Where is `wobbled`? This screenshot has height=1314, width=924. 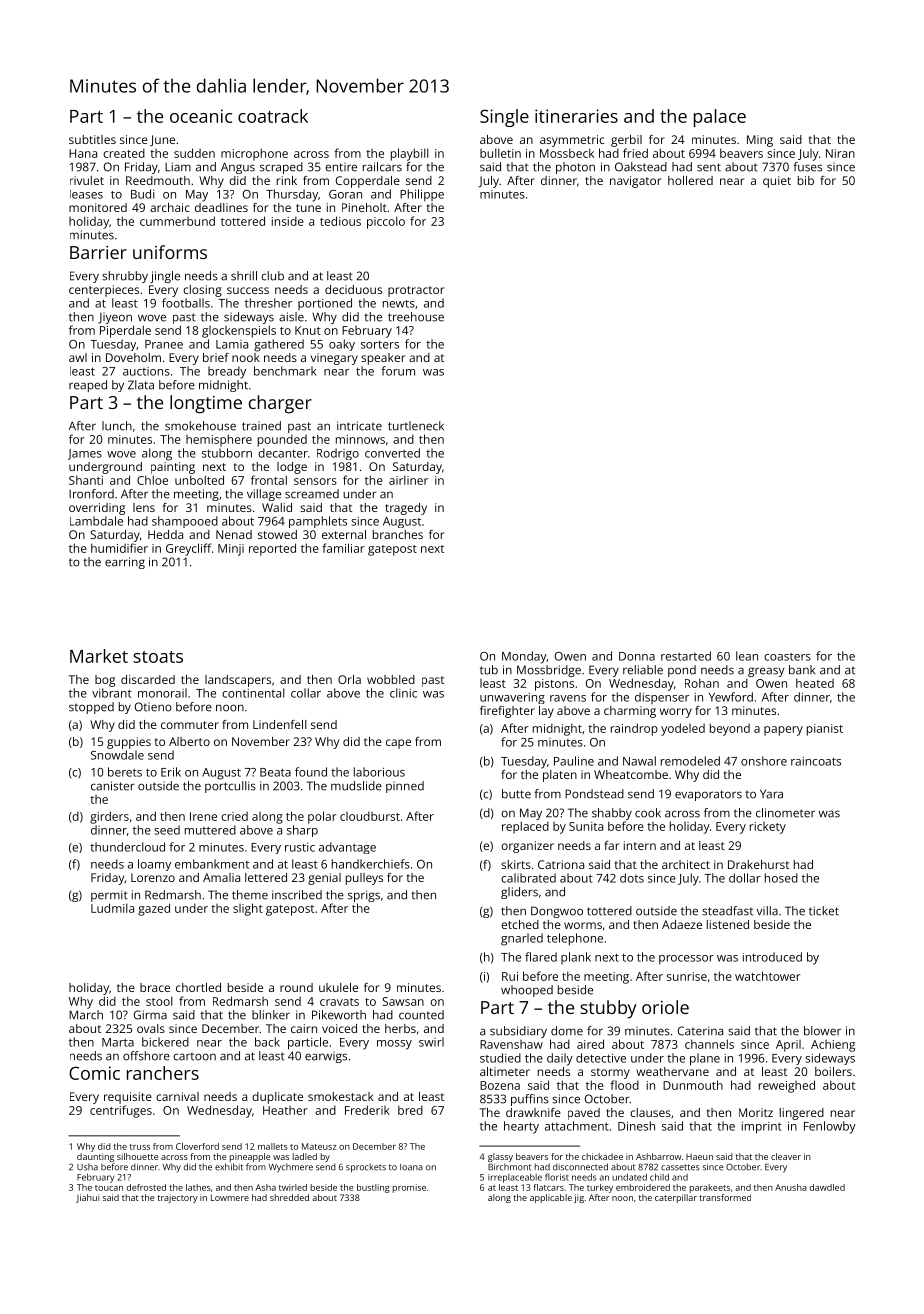
wobbled is located at coordinates (391, 679).
